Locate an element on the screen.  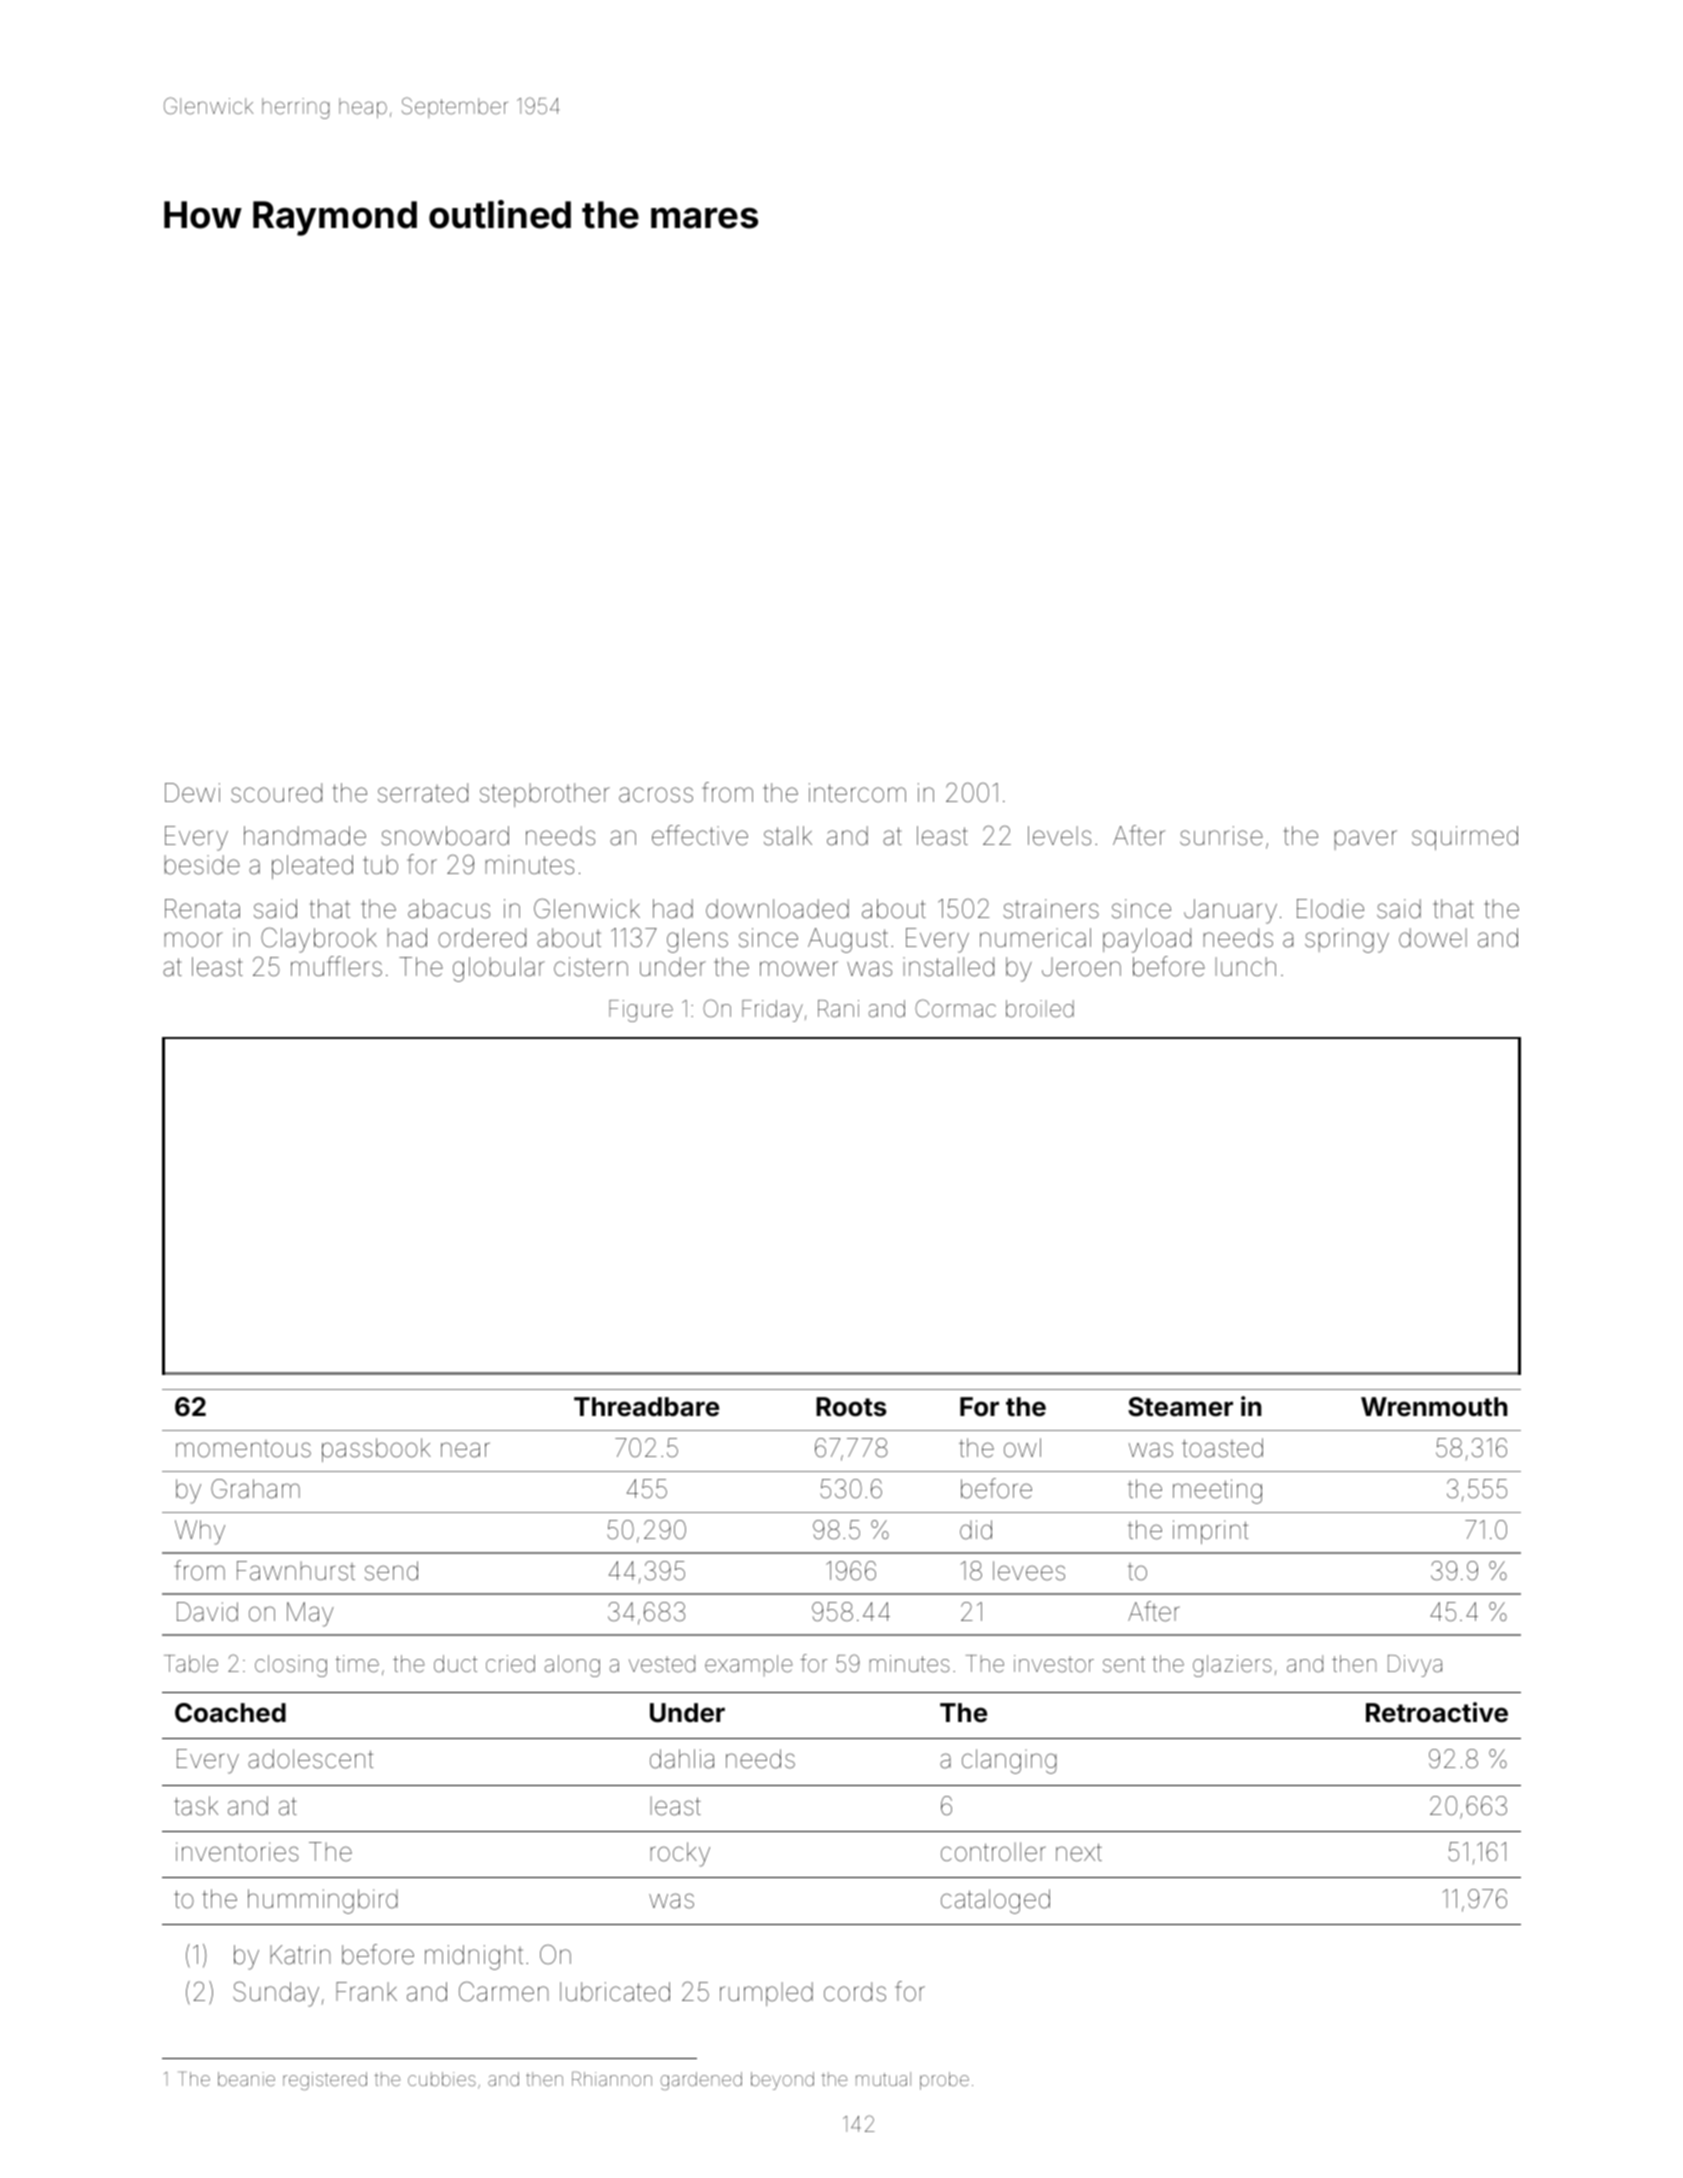
Cormac is located at coordinates (955, 1008).
